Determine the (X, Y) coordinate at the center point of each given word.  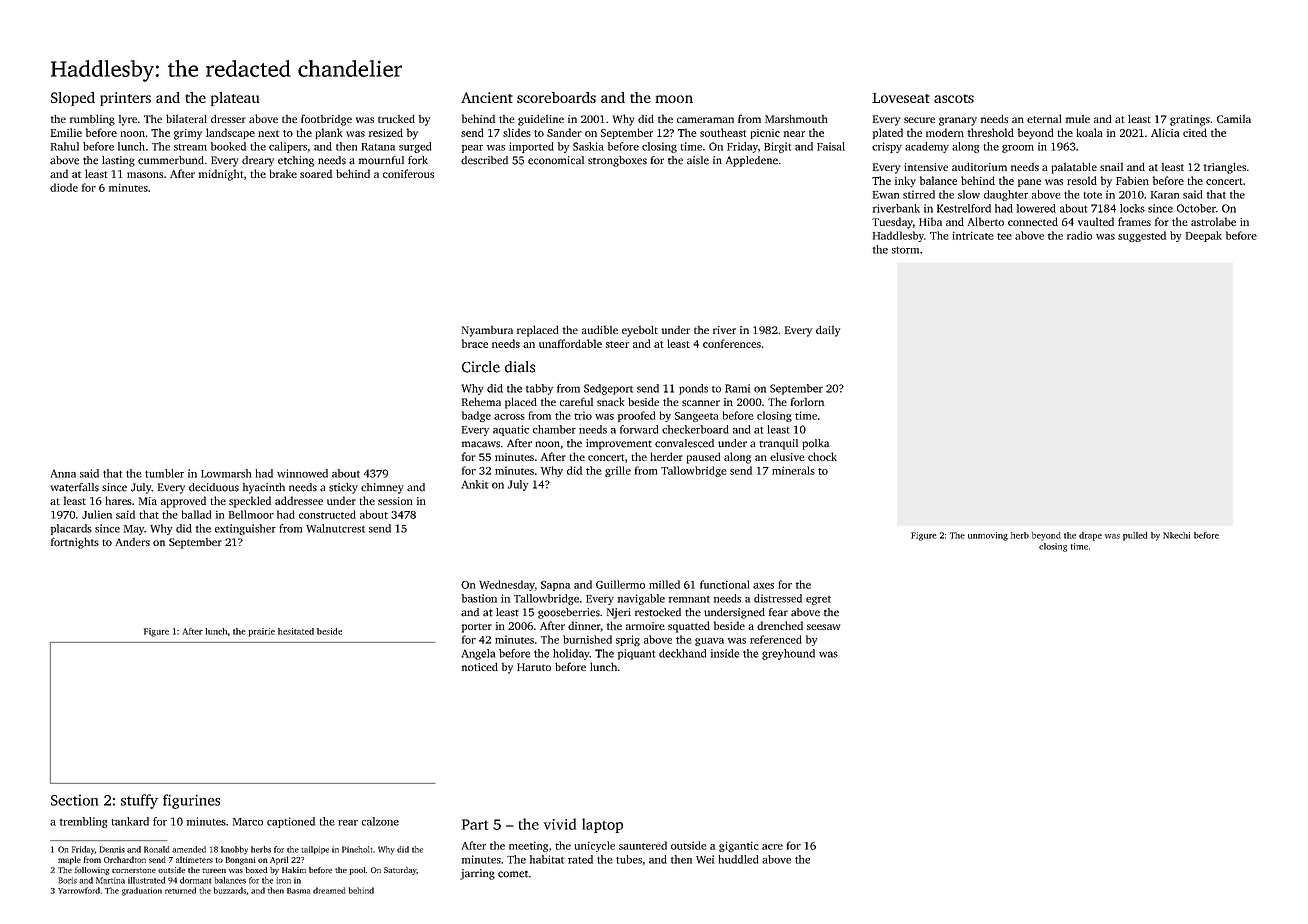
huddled (738, 859)
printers (125, 99)
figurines (191, 801)
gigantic (739, 846)
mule (1078, 119)
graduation (142, 891)
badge (476, 416)
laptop (602, 825)
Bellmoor (251, 514)
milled (664, 584)
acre (772, 847)
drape (1090, 536)
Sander (564, 132)
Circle (481, 367)
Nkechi (1176, 535)
